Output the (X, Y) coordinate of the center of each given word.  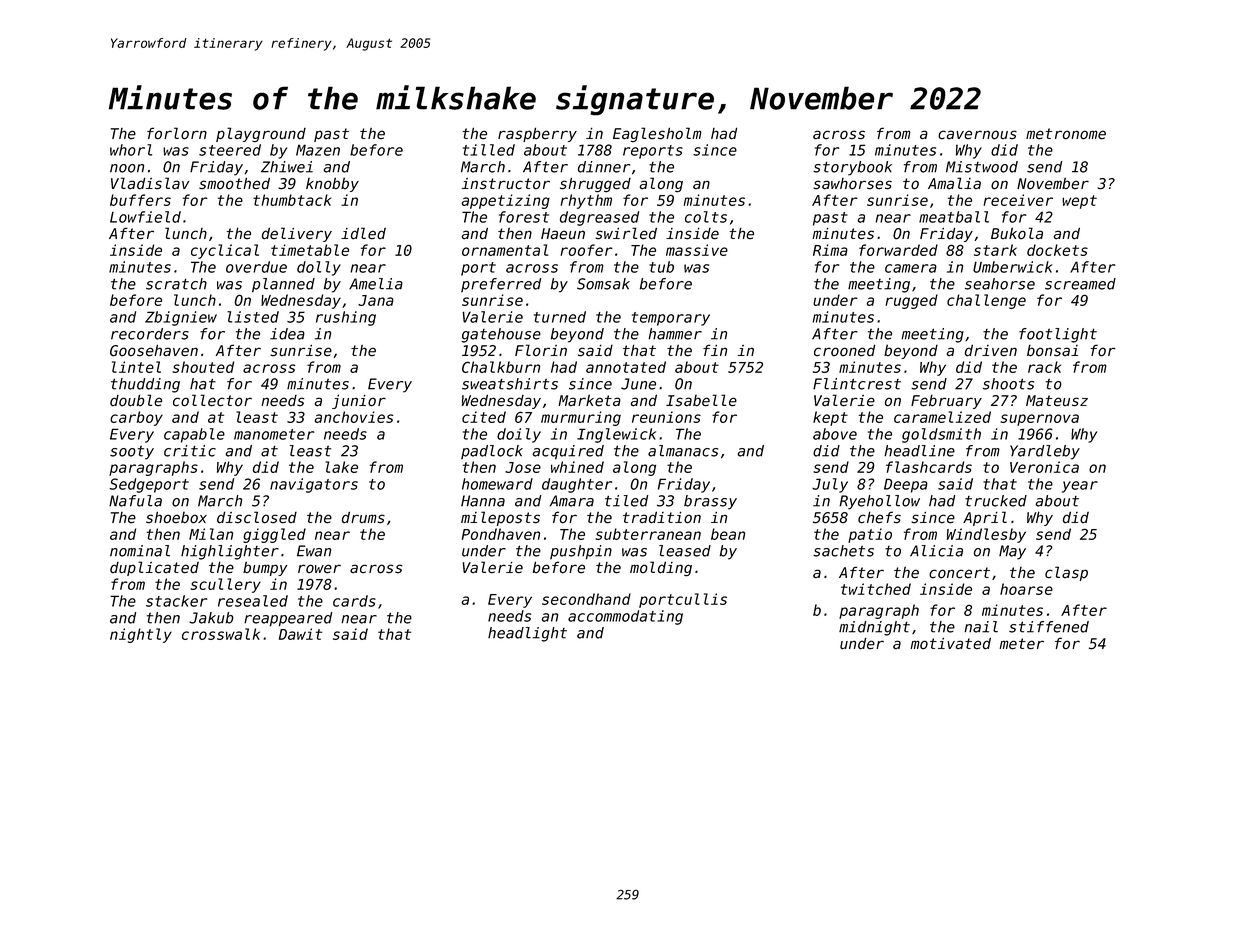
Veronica (1044, 467)
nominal (140, 551)
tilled (489, 150)
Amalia (954, 183)
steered (230, 150)
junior (359, 402)
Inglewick (616, 435)
